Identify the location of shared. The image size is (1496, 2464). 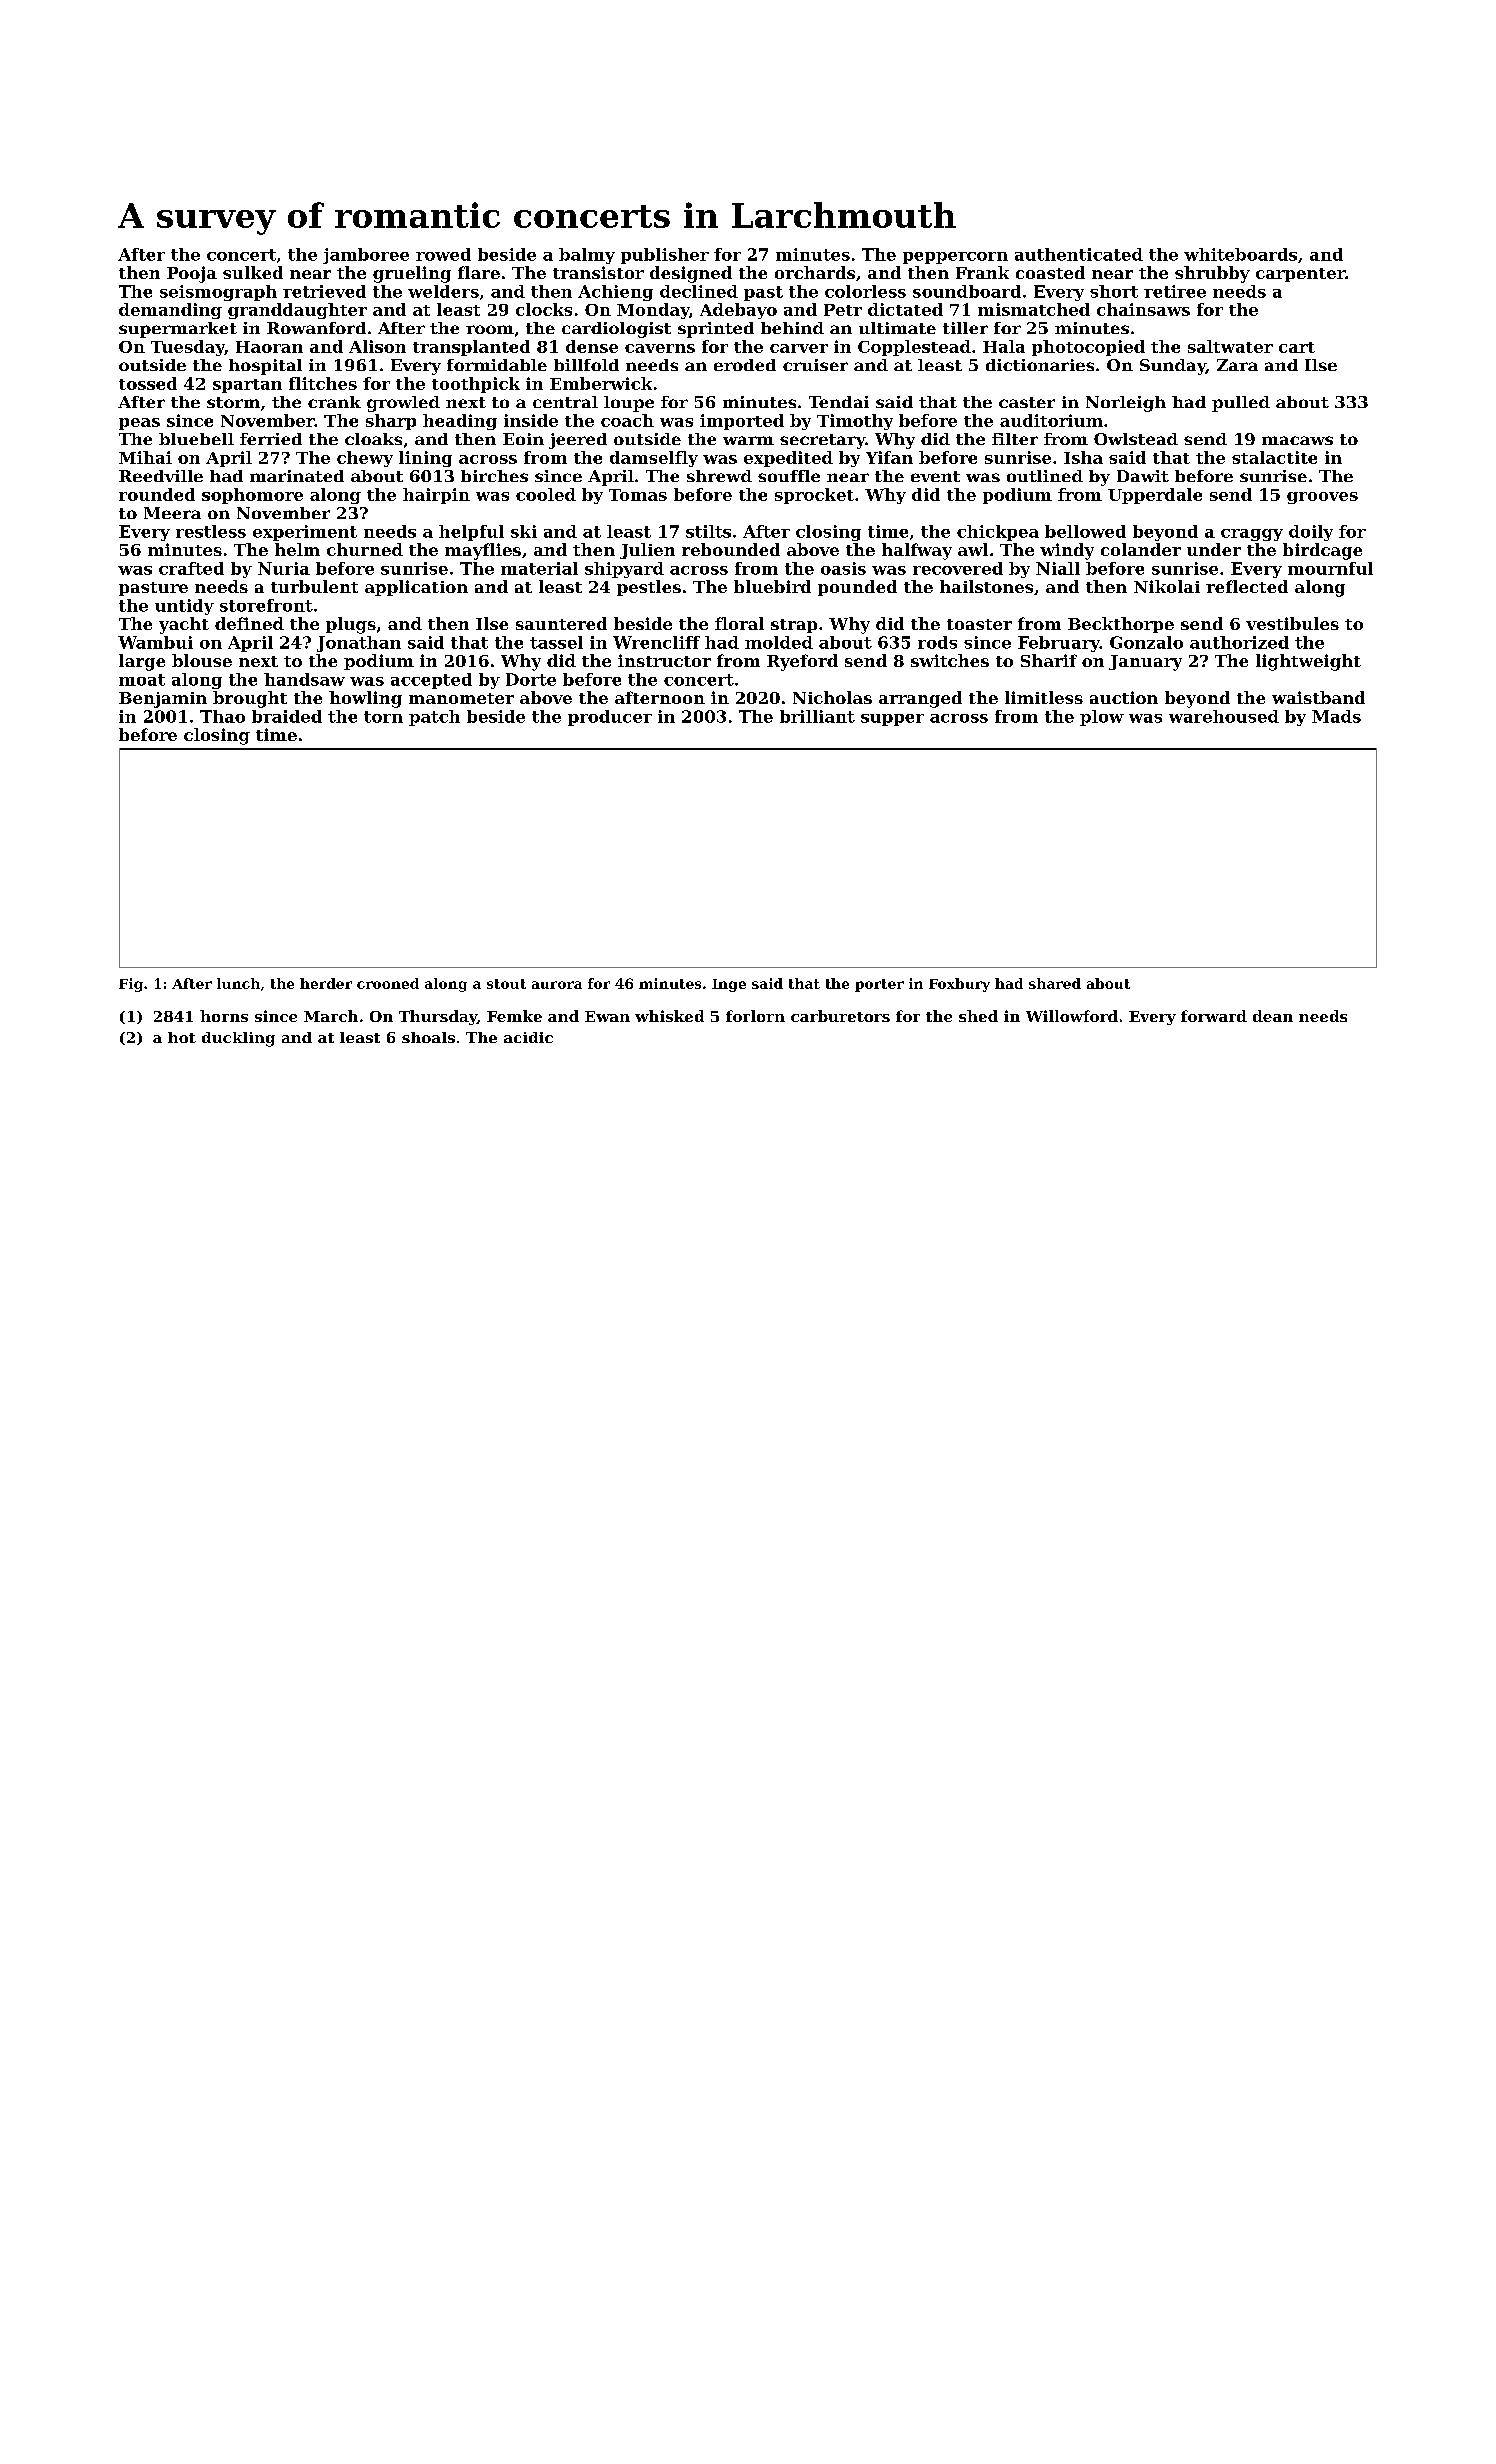
(1055, 983).
